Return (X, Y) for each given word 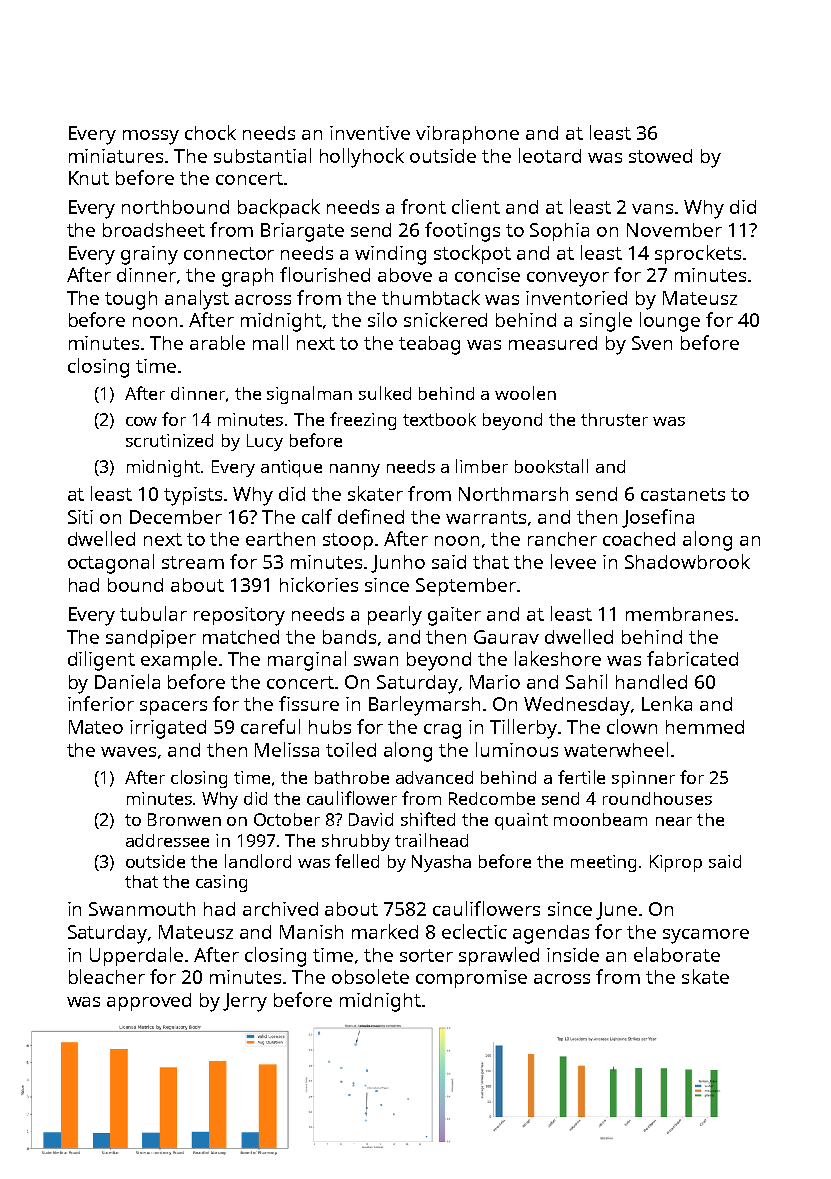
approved (149, 1002)
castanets (683, 494)
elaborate (677, 954)
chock (210, 132)
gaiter (454, 616)
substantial (262, 155)
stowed (660, 156)
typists (193, 496)
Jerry (245, 1002)
